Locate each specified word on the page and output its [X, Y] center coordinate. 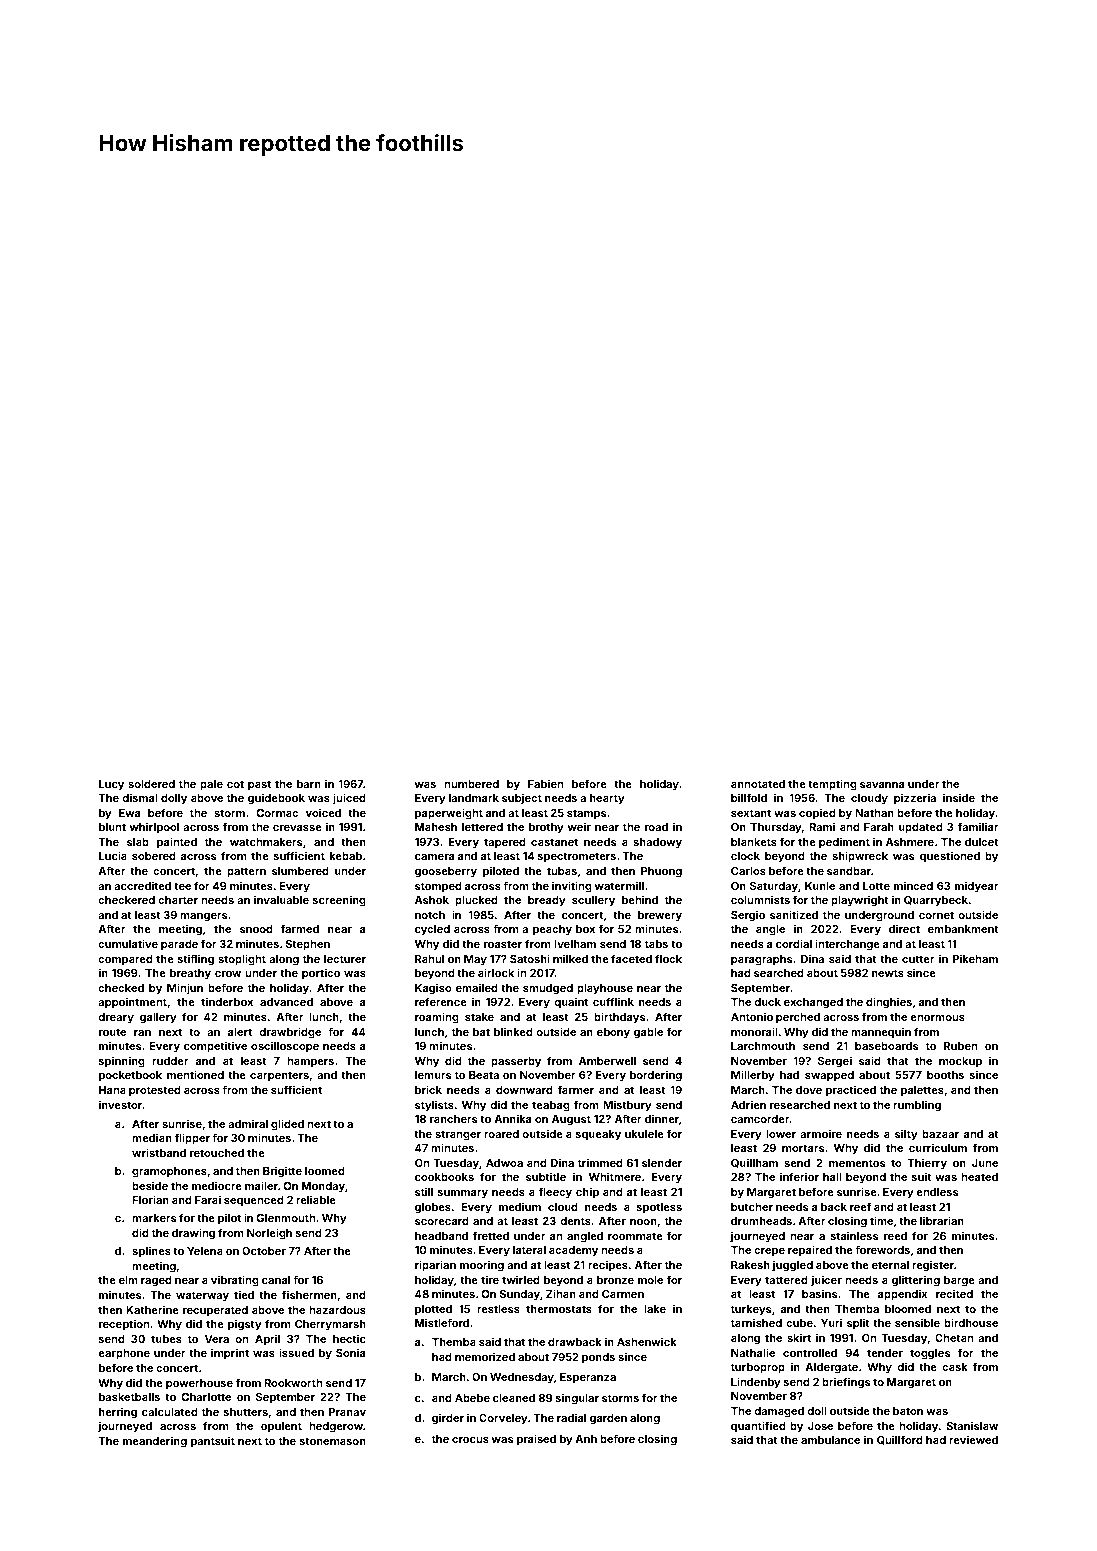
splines [151, 1252]
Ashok [432, 900]
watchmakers [266, 842]
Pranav [347, 1412]
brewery [660, 916]
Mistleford [442, 1322]
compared [125, 960]
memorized [485, 1356]
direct [904, 928]
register [933, 1266]
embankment [963, 929]
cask [955, 1367]
